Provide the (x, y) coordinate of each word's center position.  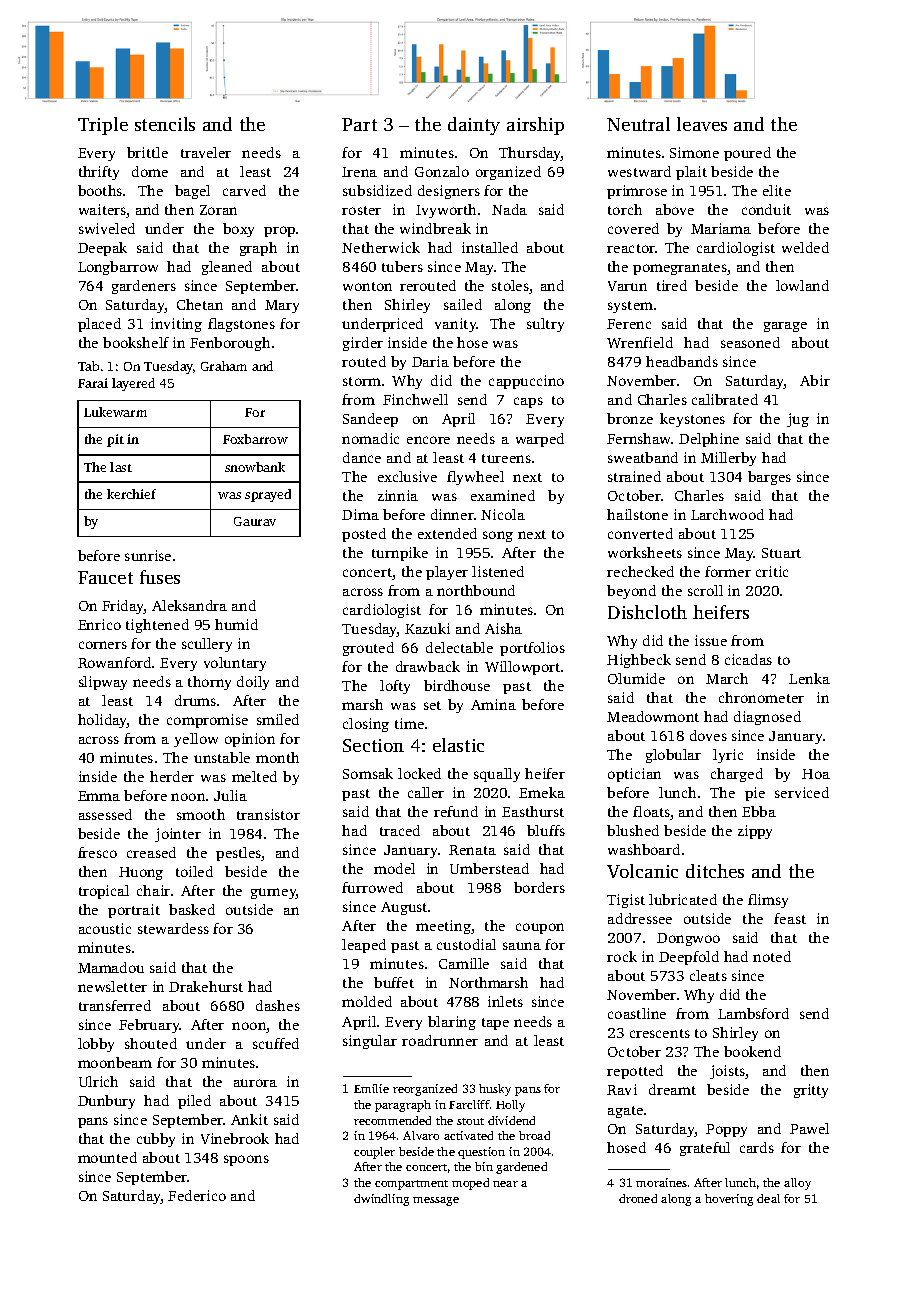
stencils (165, 124)
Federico (197, 1195)
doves (708, 735)
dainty (474, 126)
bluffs (546, 830)
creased (151, 852)
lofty (395, 687)
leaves (702, 124)
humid (236, 624)
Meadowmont (653, 716)
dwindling (381, 1200)
